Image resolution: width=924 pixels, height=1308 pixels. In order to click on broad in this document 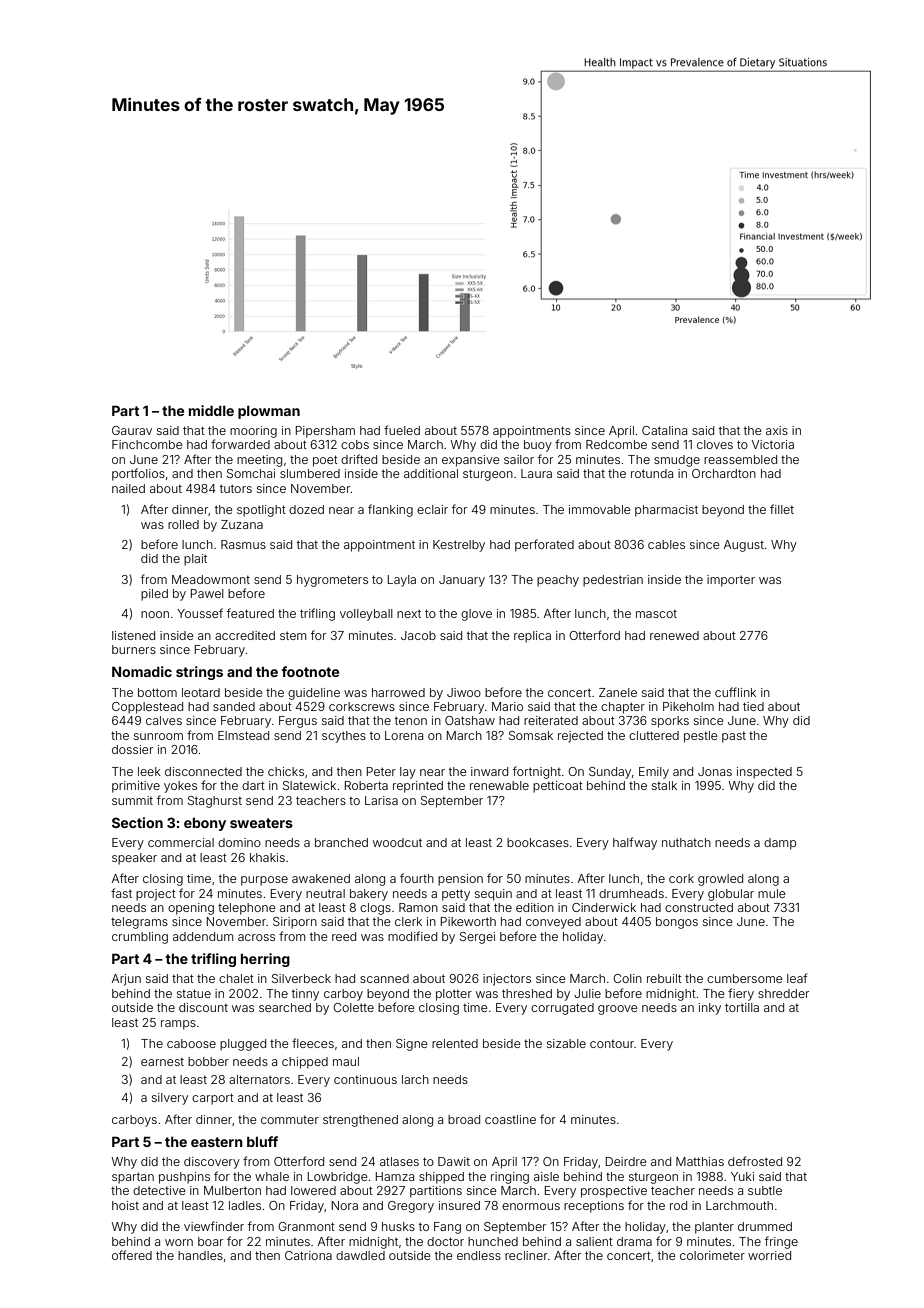, I will do `click(464, 1119)`.
